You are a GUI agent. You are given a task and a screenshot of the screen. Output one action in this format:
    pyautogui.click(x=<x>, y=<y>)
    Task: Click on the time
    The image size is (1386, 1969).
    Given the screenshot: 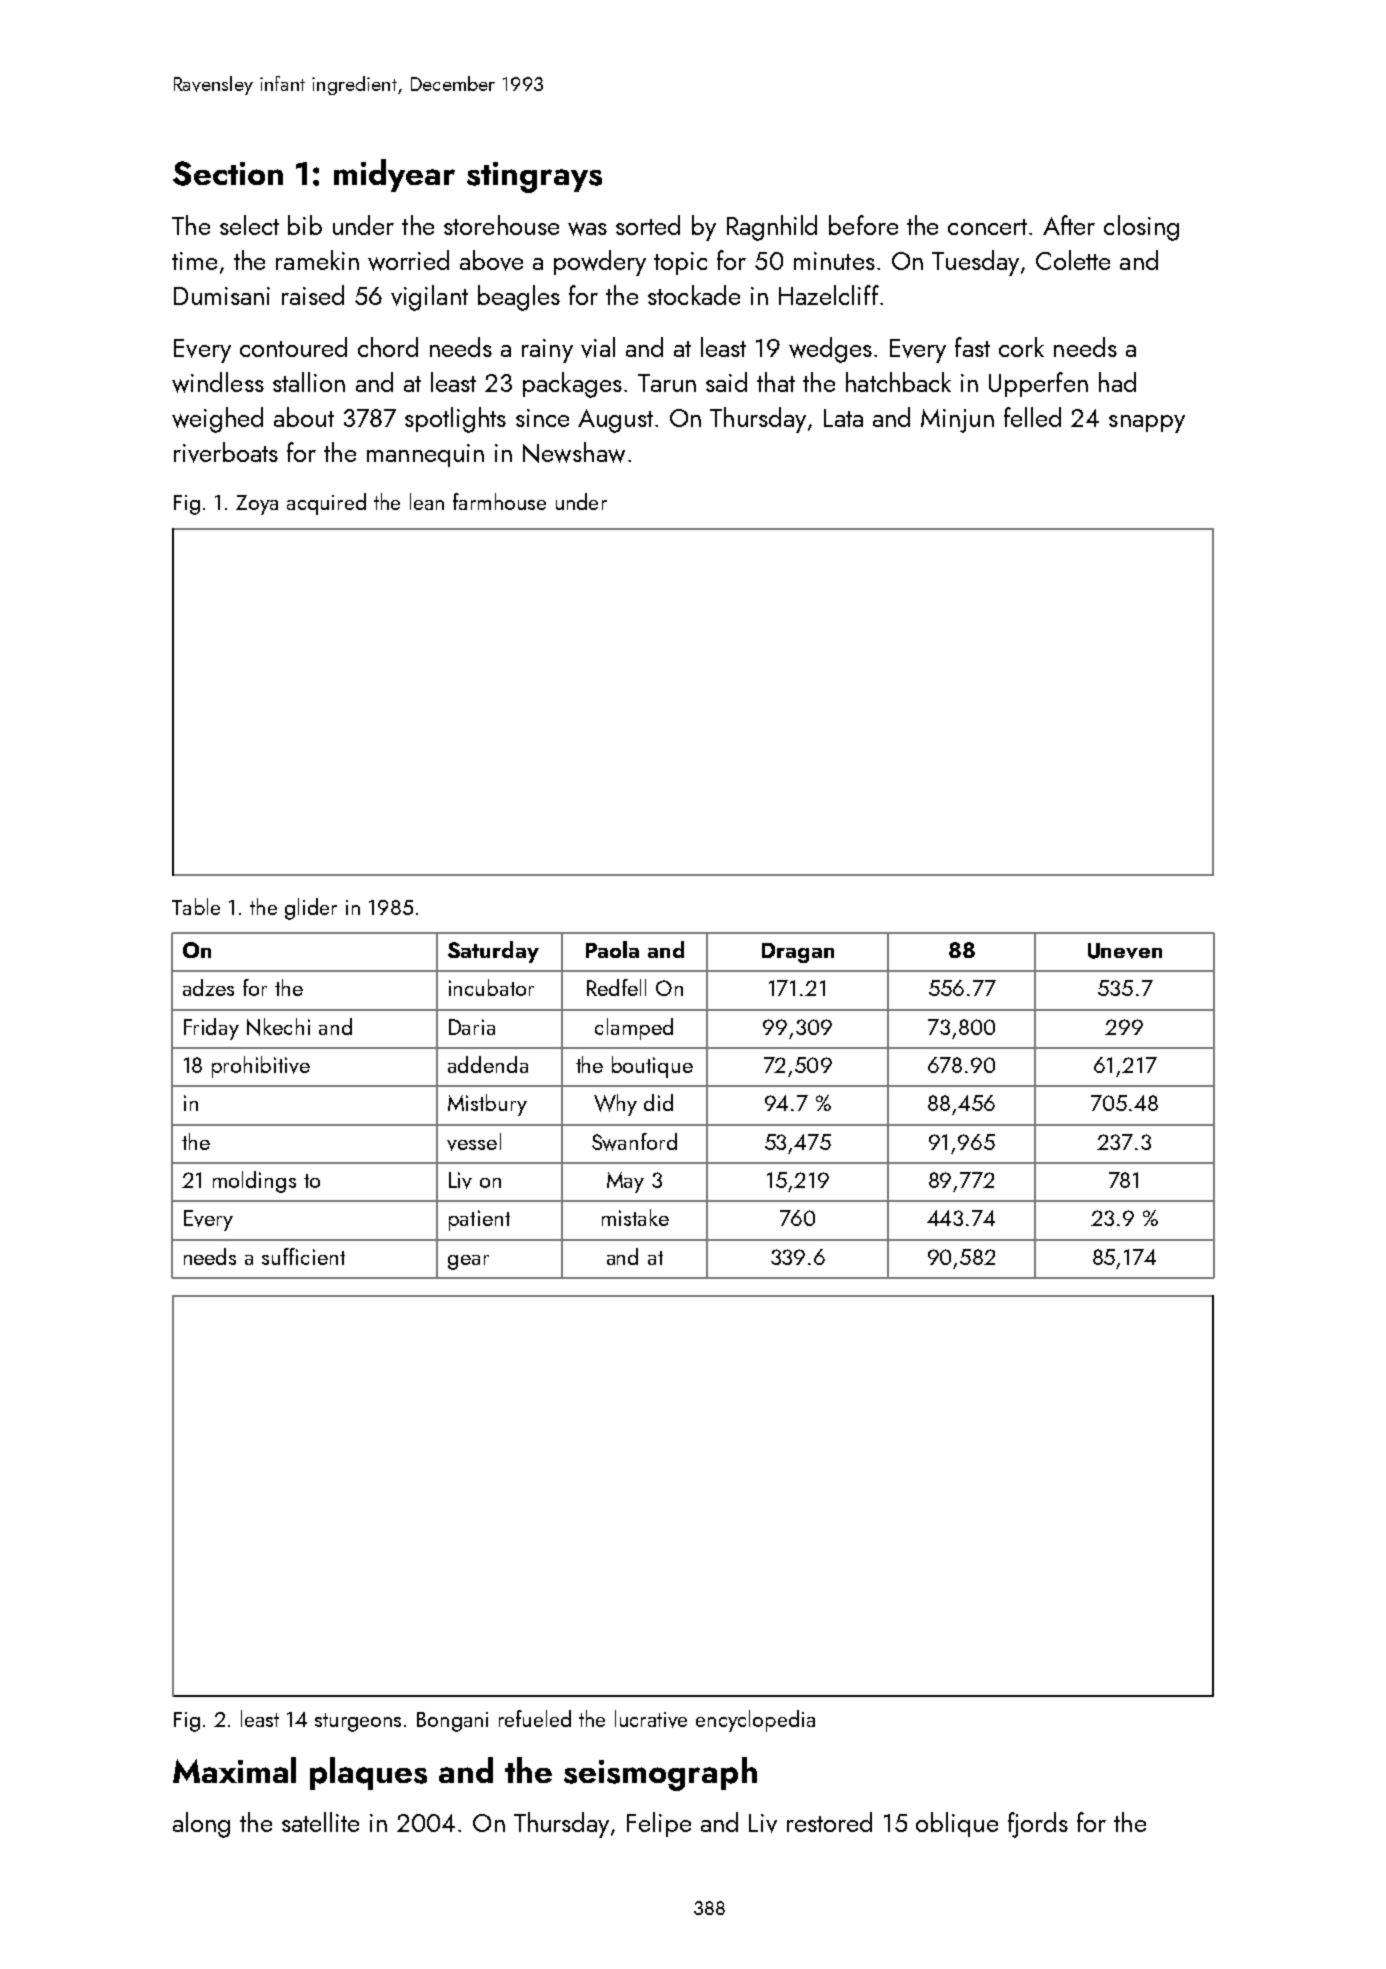 What is the action you would take?
    pyautogui.click(x=194, y=261)
